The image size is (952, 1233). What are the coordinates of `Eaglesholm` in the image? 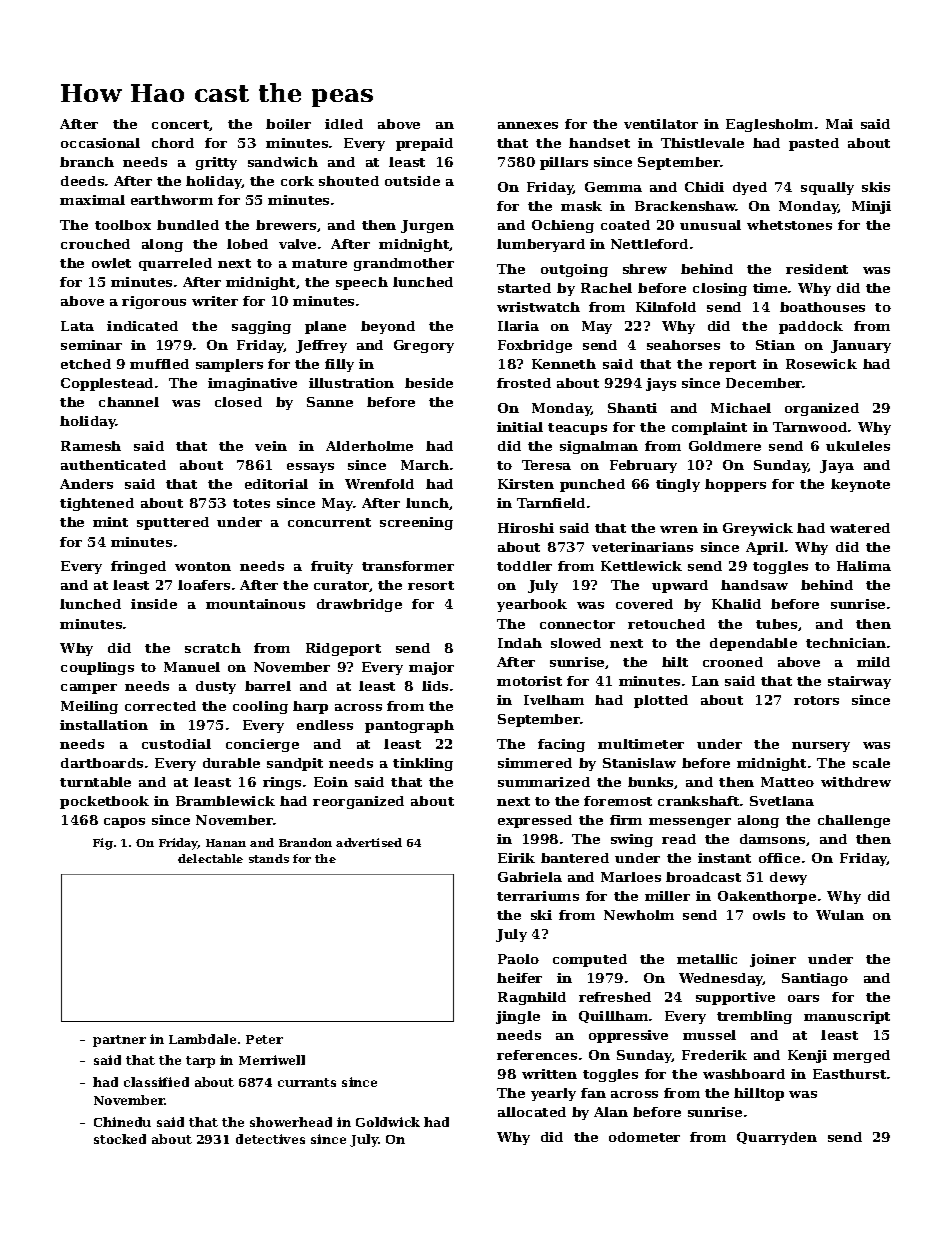 It's located at (769, 125).
